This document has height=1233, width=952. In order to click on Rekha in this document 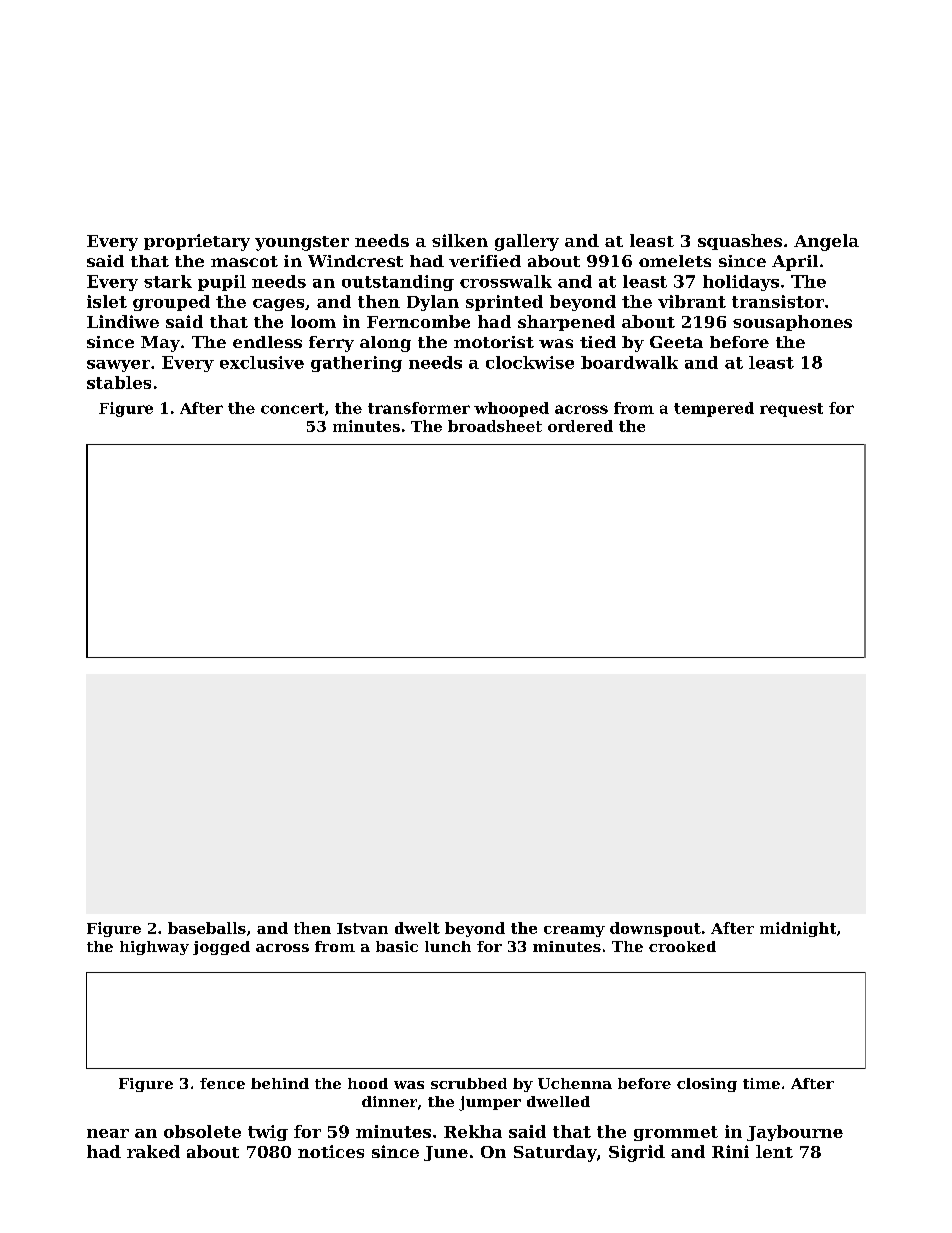, I will do `click(473, 1131)`.
